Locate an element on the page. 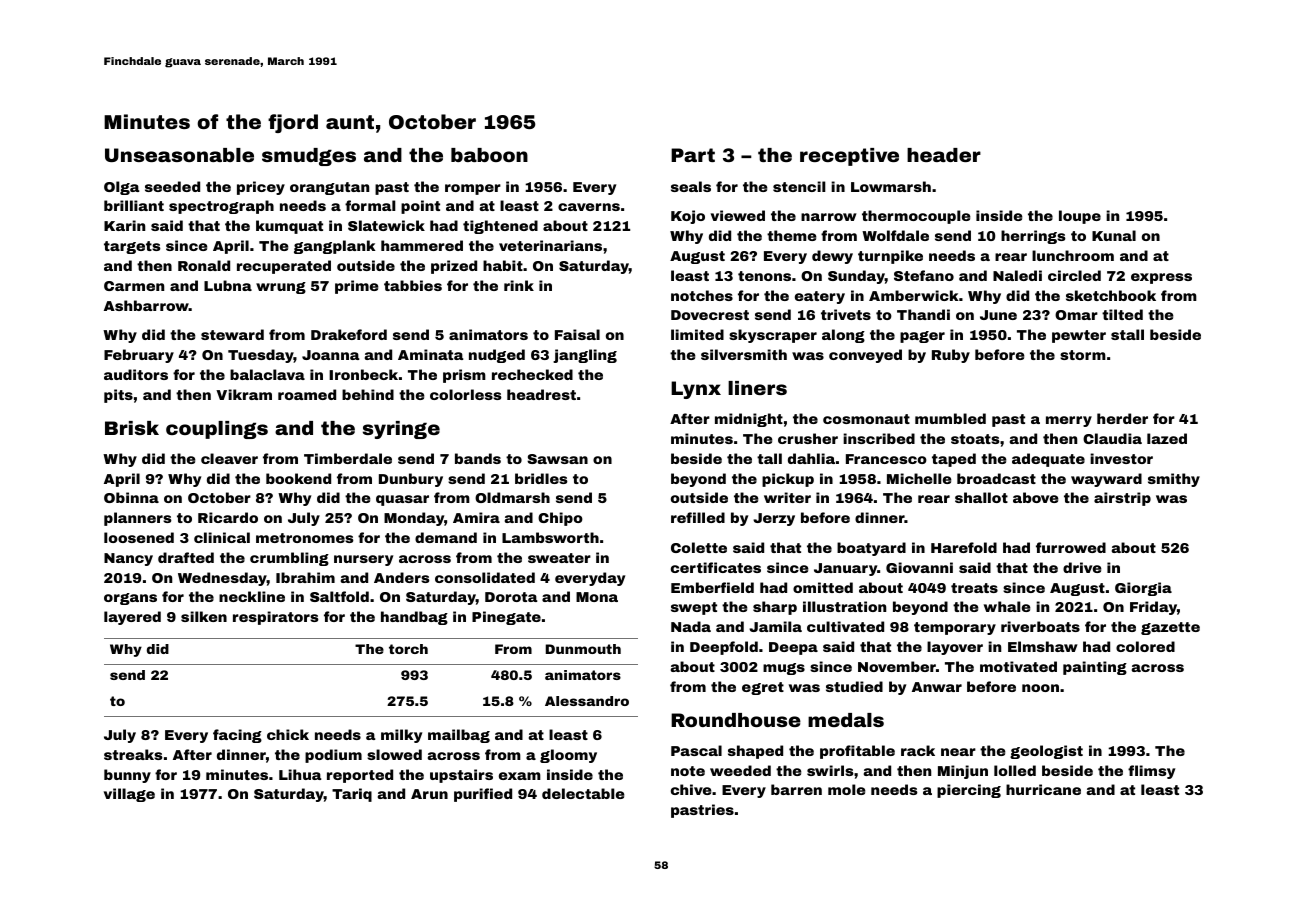 Image resolution: width=1308 pixels, height=924 pixels. smudges is located at coordinates (309, 157).
